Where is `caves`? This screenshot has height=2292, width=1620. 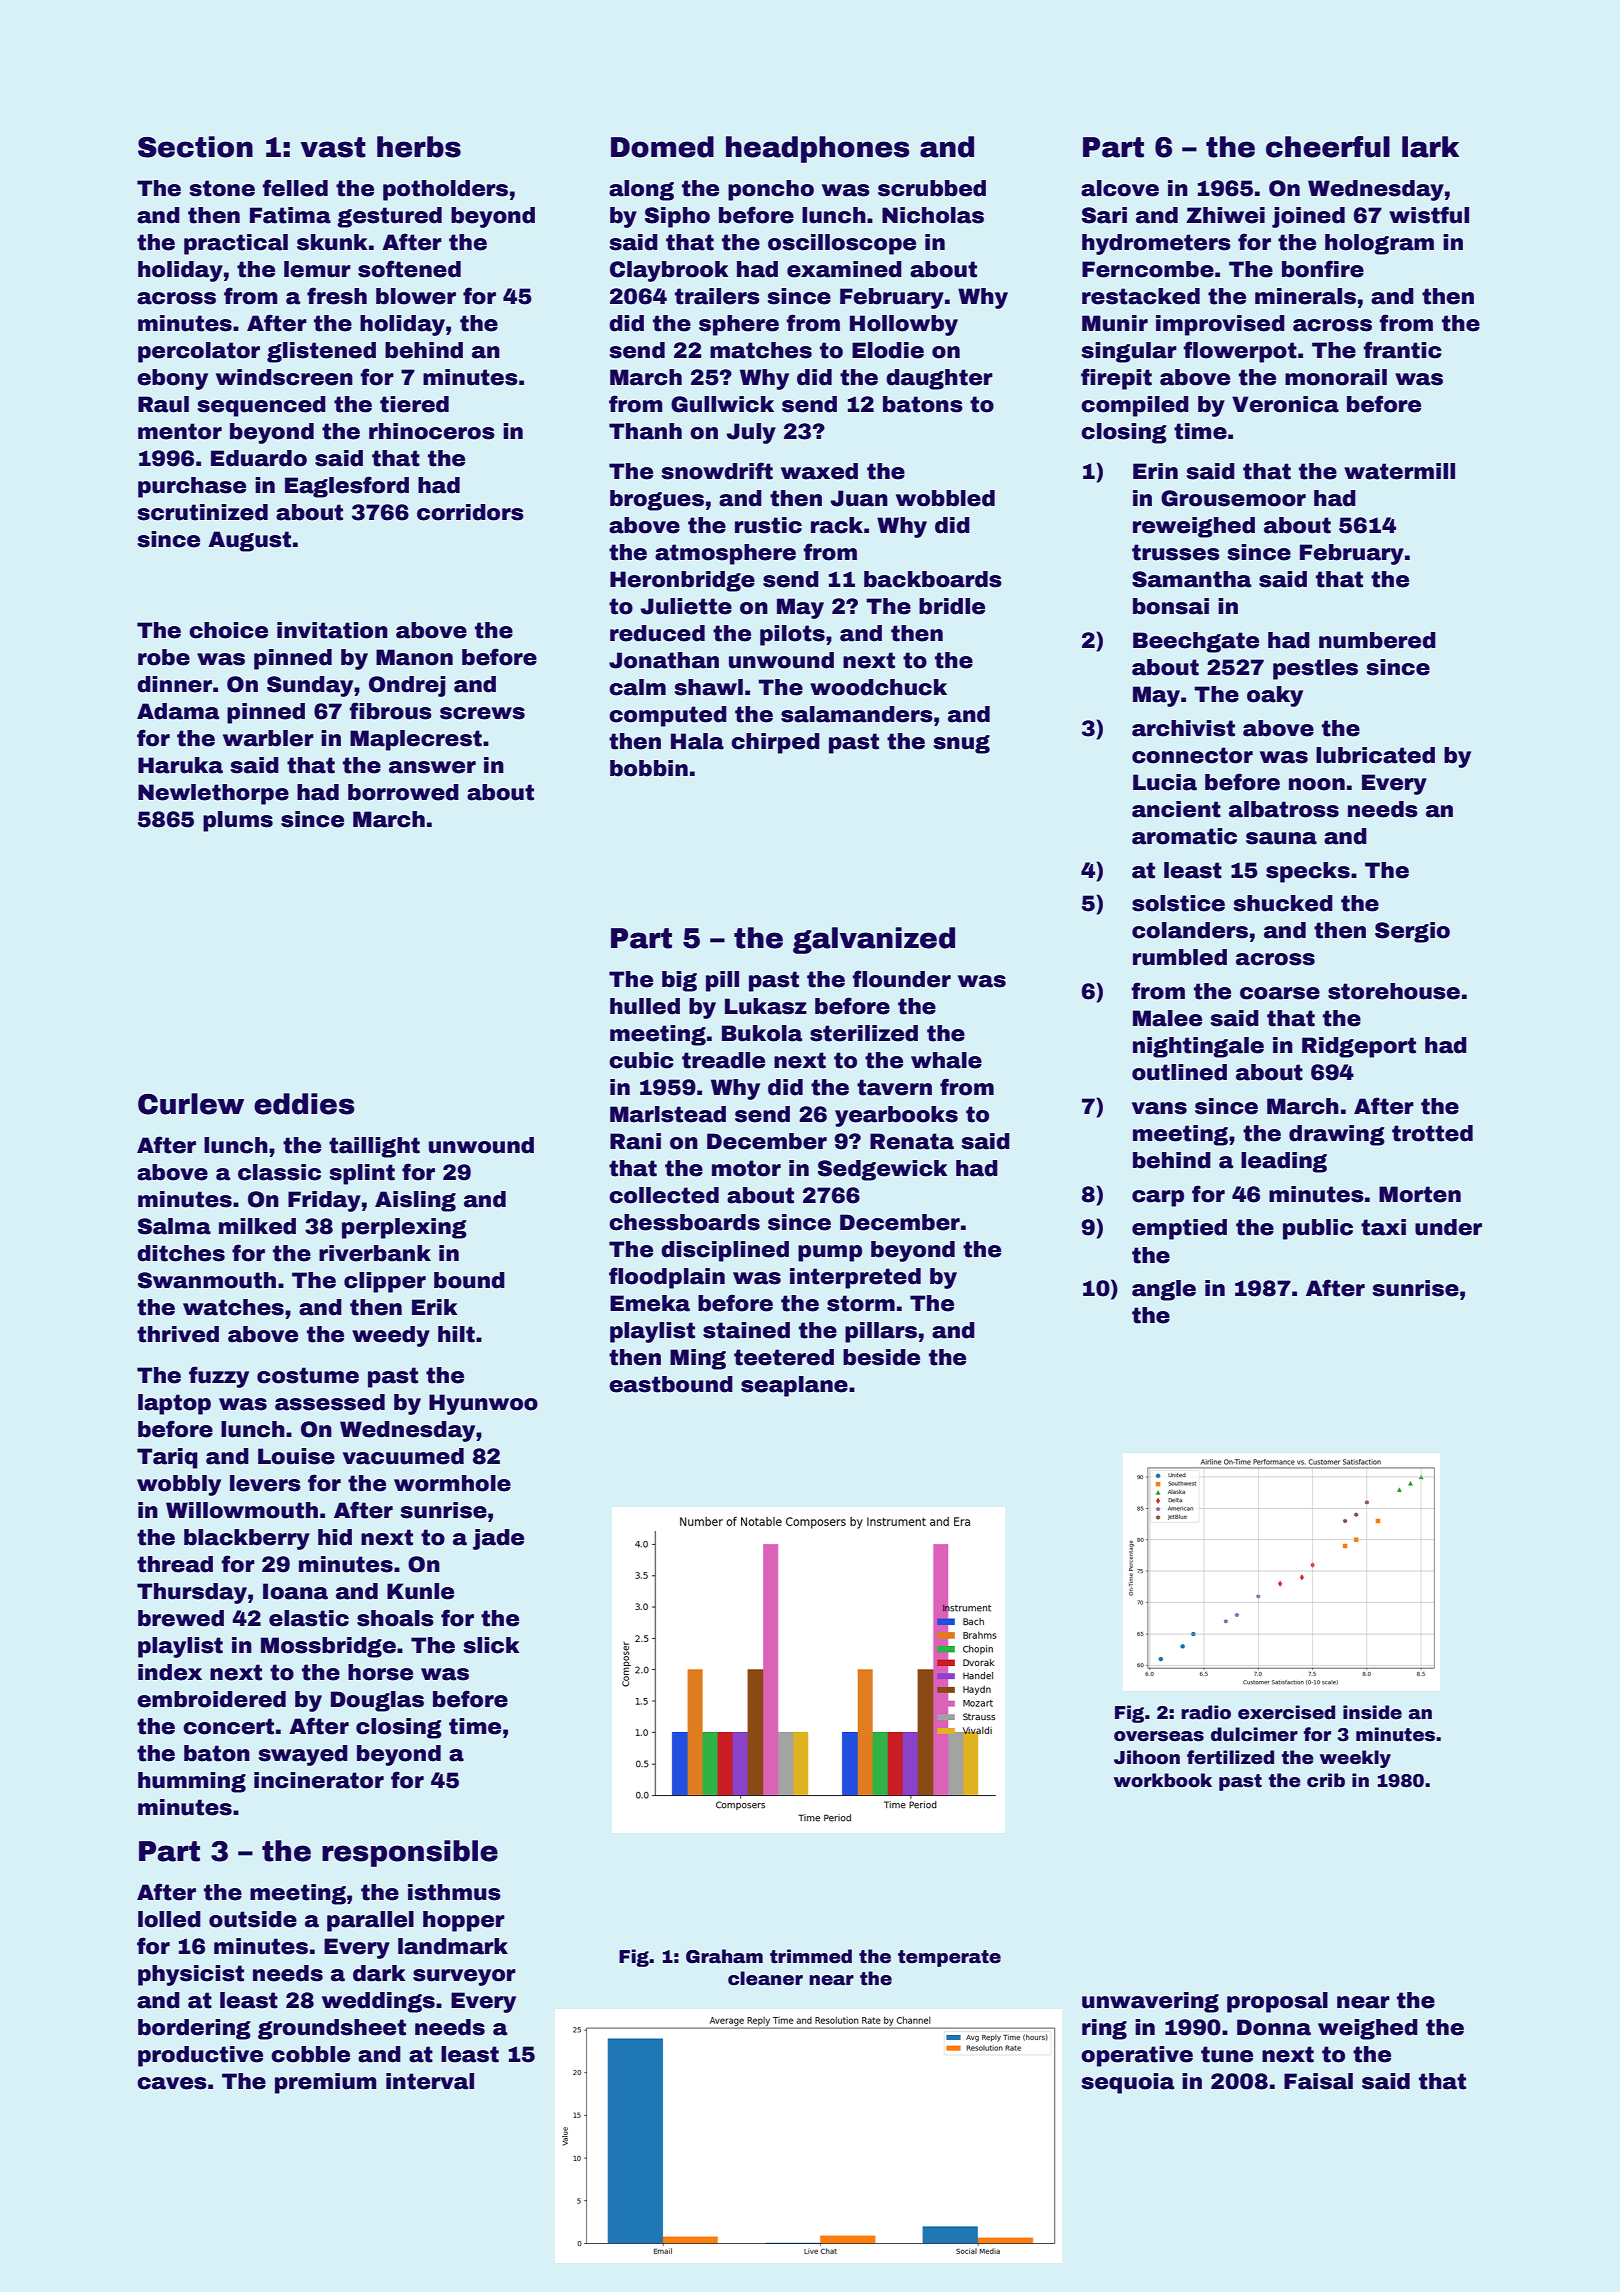
caves is located at coordinates (172, 2083).
